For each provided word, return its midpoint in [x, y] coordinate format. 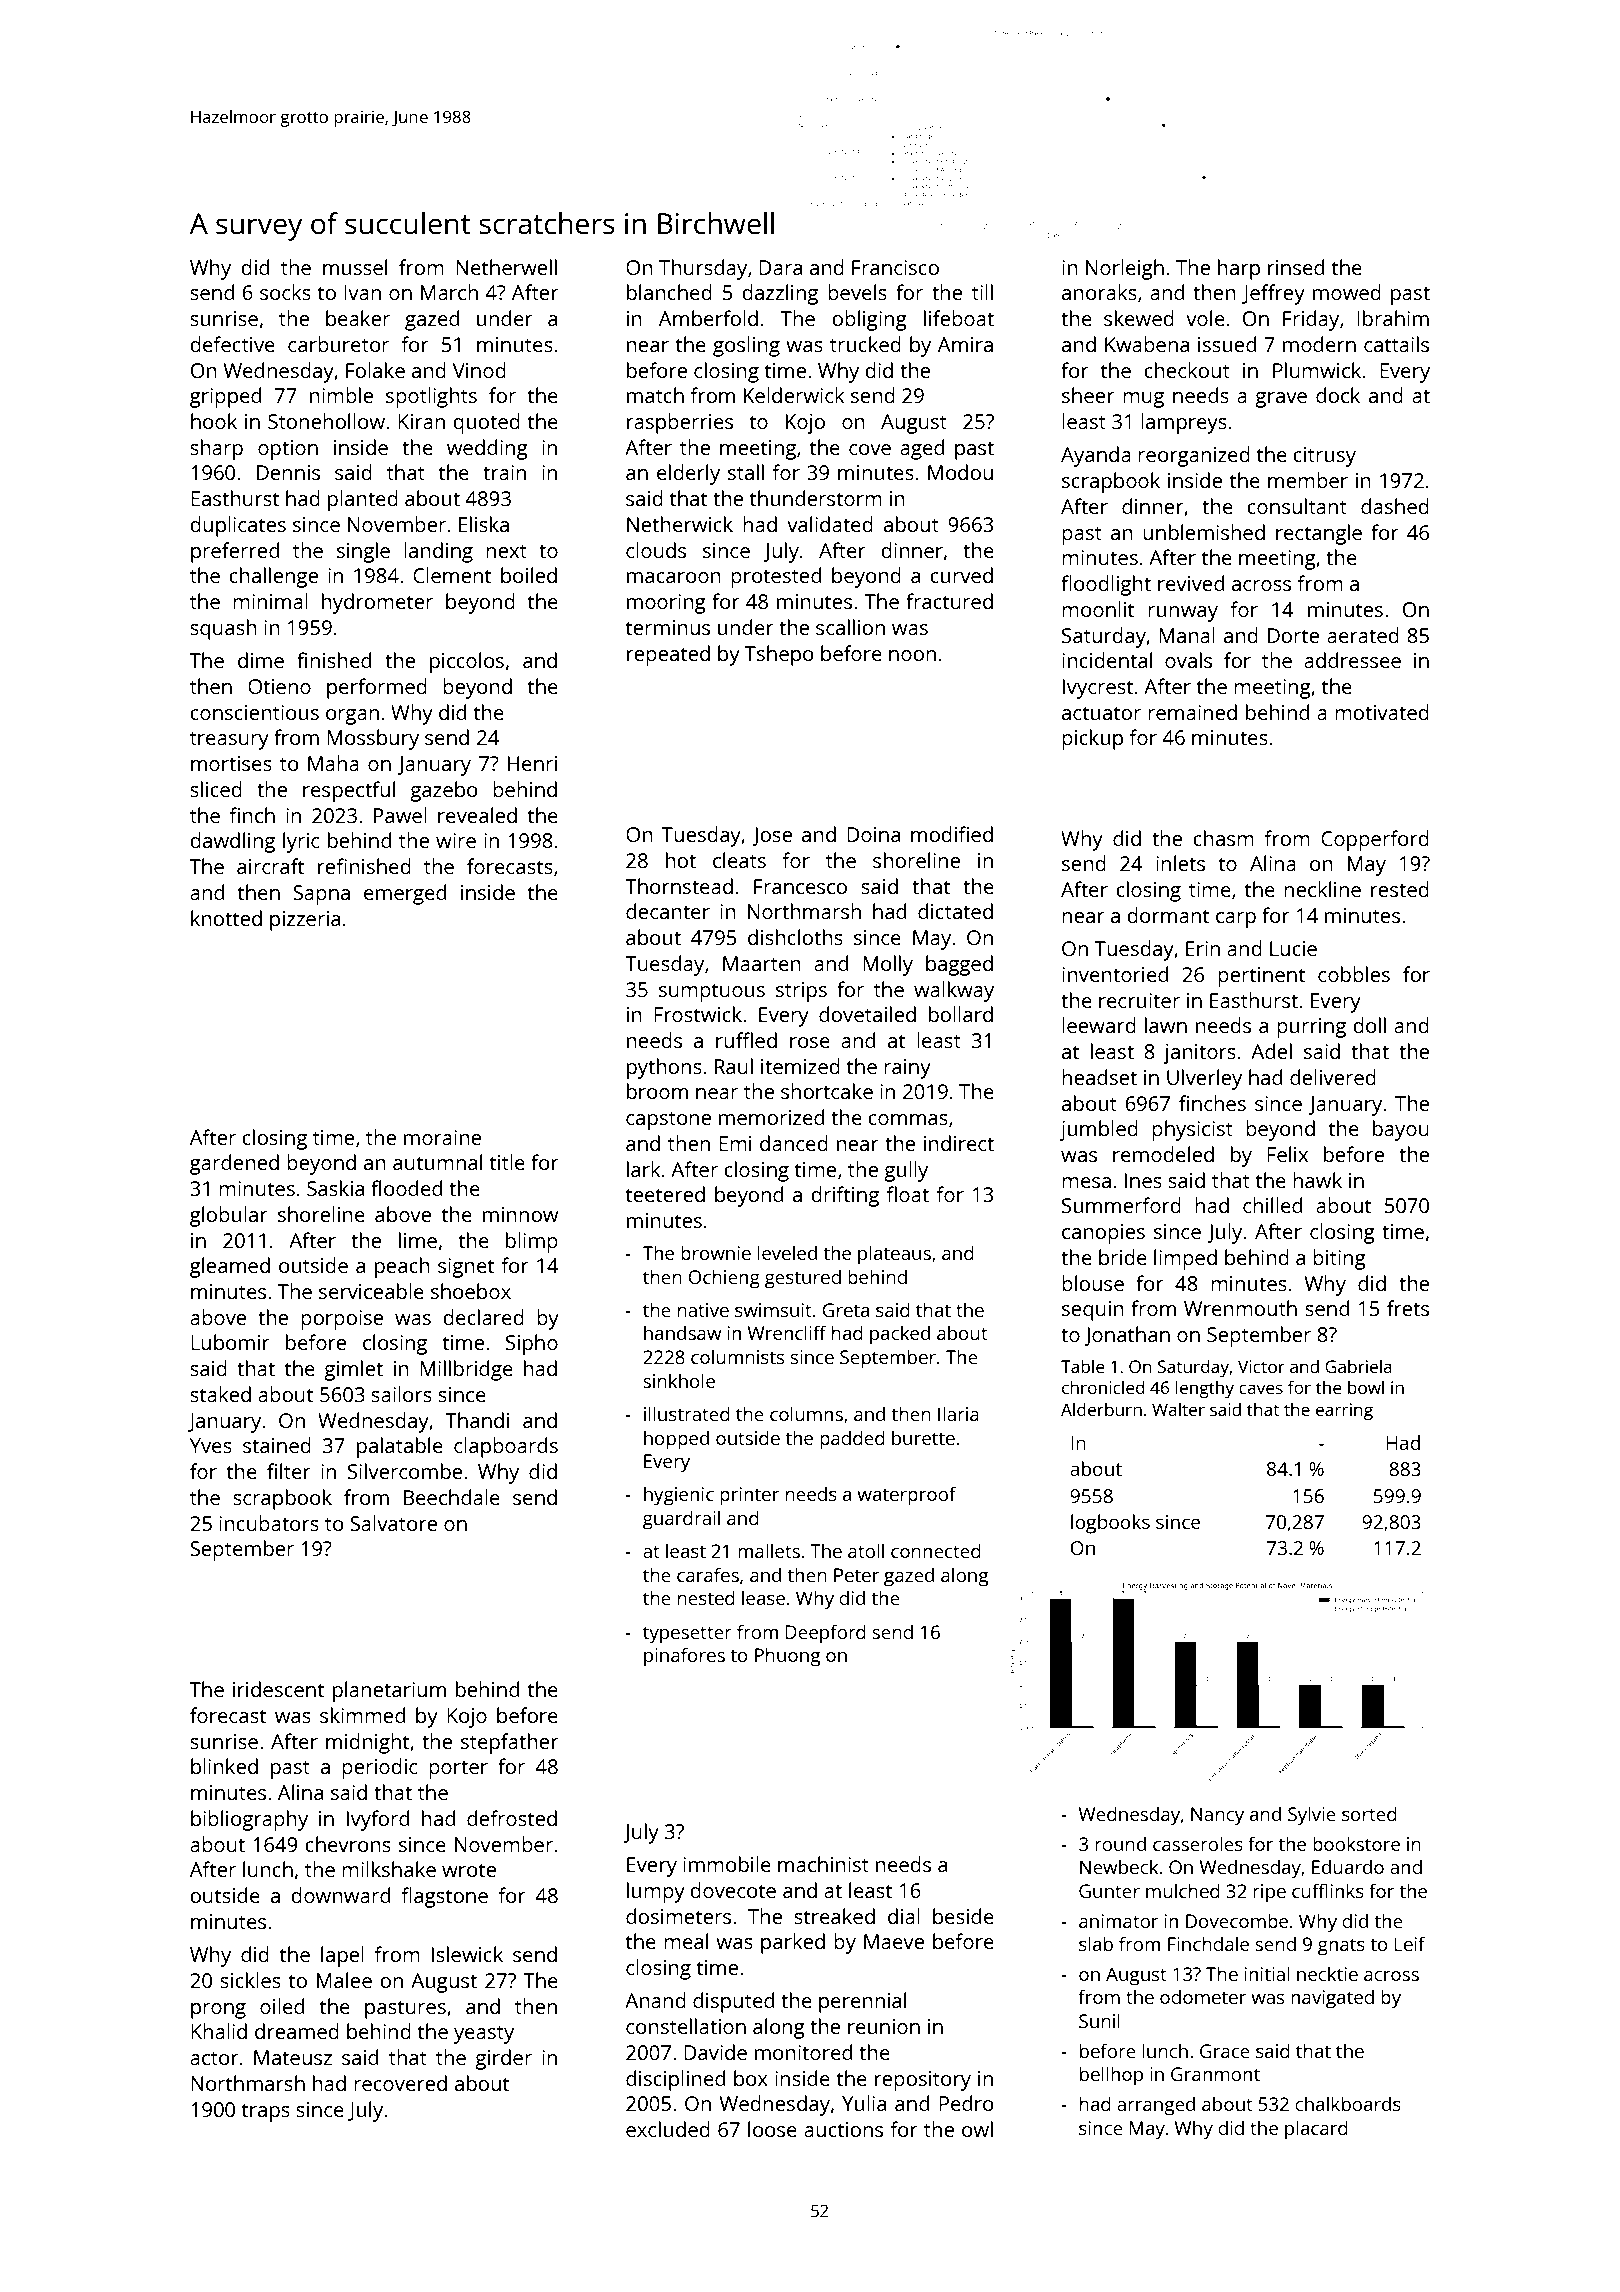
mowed [1347, 292]
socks [285, 292]
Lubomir [230, 1342]
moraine [442, 1137]
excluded [668, 2129]
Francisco [895, 267]
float [908, 1194]
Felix [1287, 1154]
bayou [1401, 1130]
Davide [715, 2052]
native [703, 1310]
